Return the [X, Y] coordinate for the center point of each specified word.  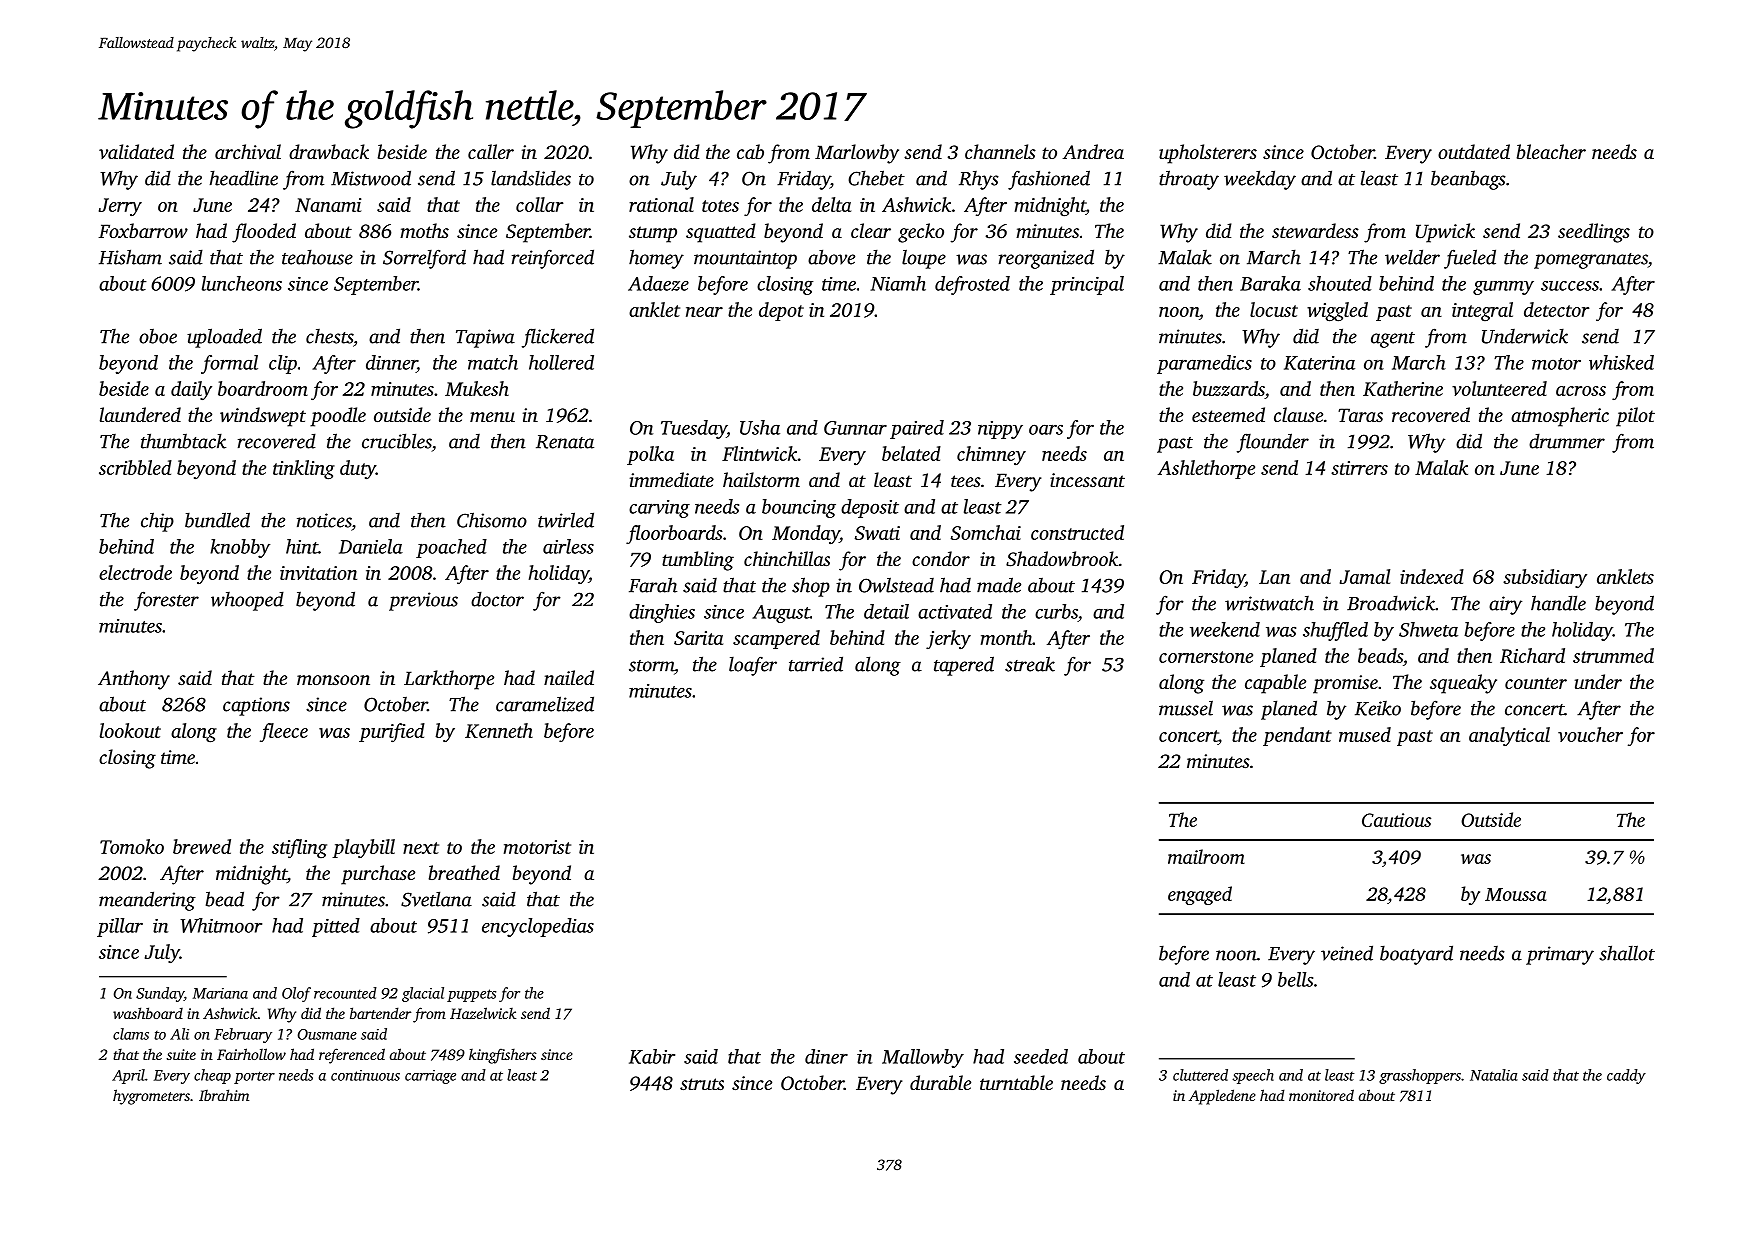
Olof [296, 994]
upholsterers [1208, 154]
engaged [1200, 895]
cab [750, 151]
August [781, 614]
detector [1557, 309]
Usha [760, 427]
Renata [565, 442]
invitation [318, 573]
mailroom [1206, 856]
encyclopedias [538, 927]
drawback [329, 151]
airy [1505, 605]
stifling [299, 848]
